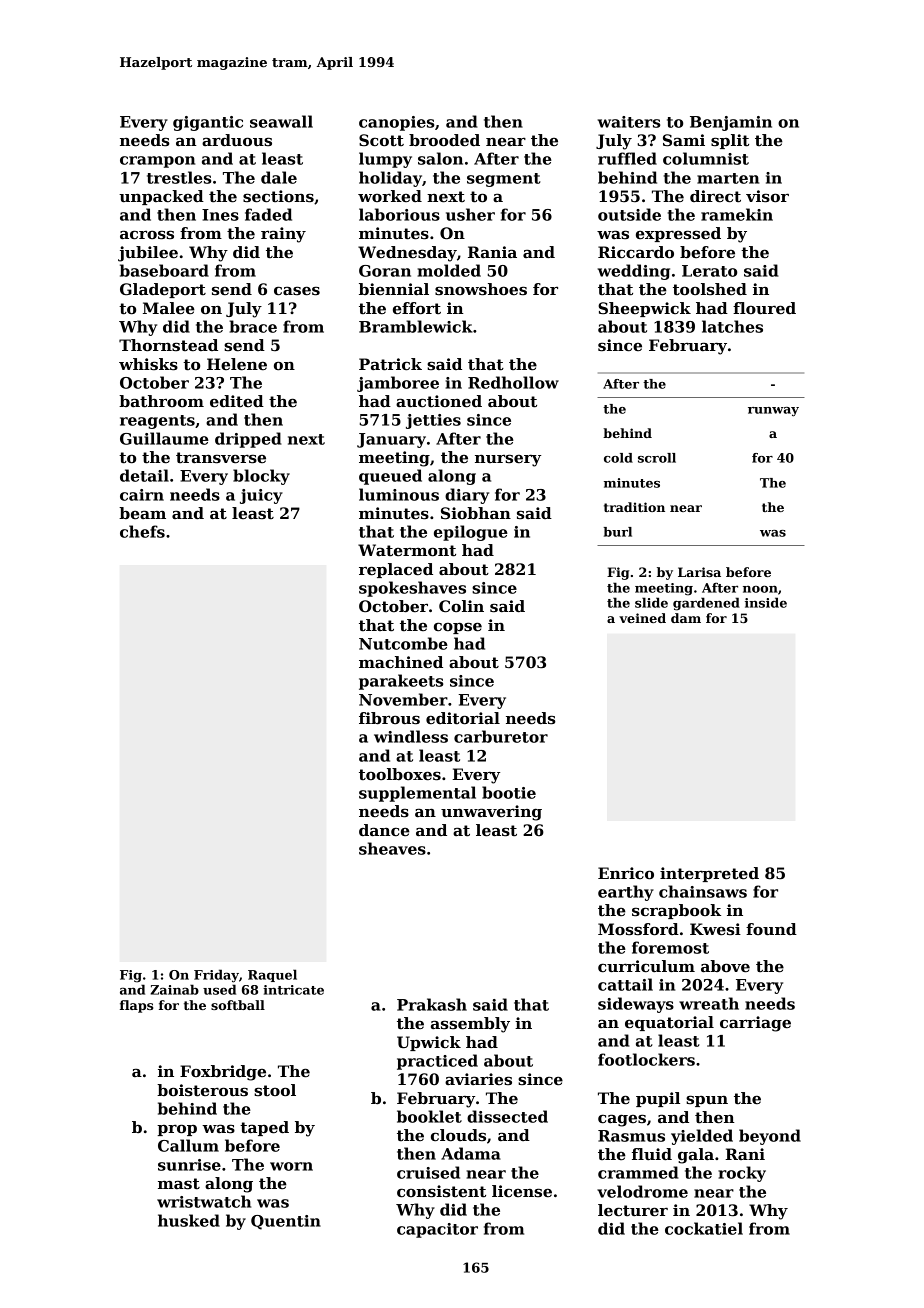 Image resolution: width=924 pixels, height=1308 pixels. I want to click on gigantic, so click(208, 123).
